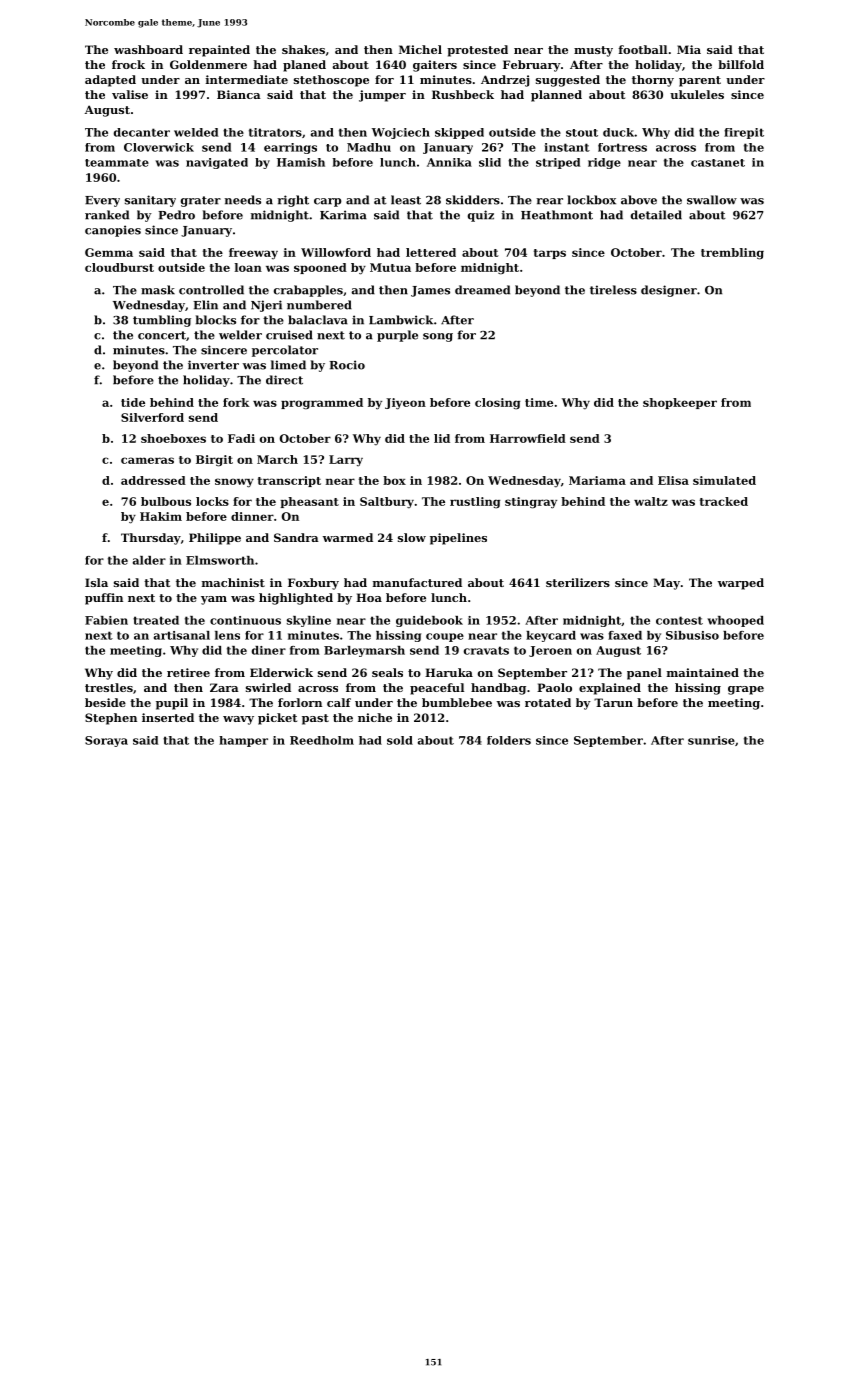 The image size is (849, 1400). Describe the element at coordinates (147, 460) in the document. I see `cameras` at that location.
